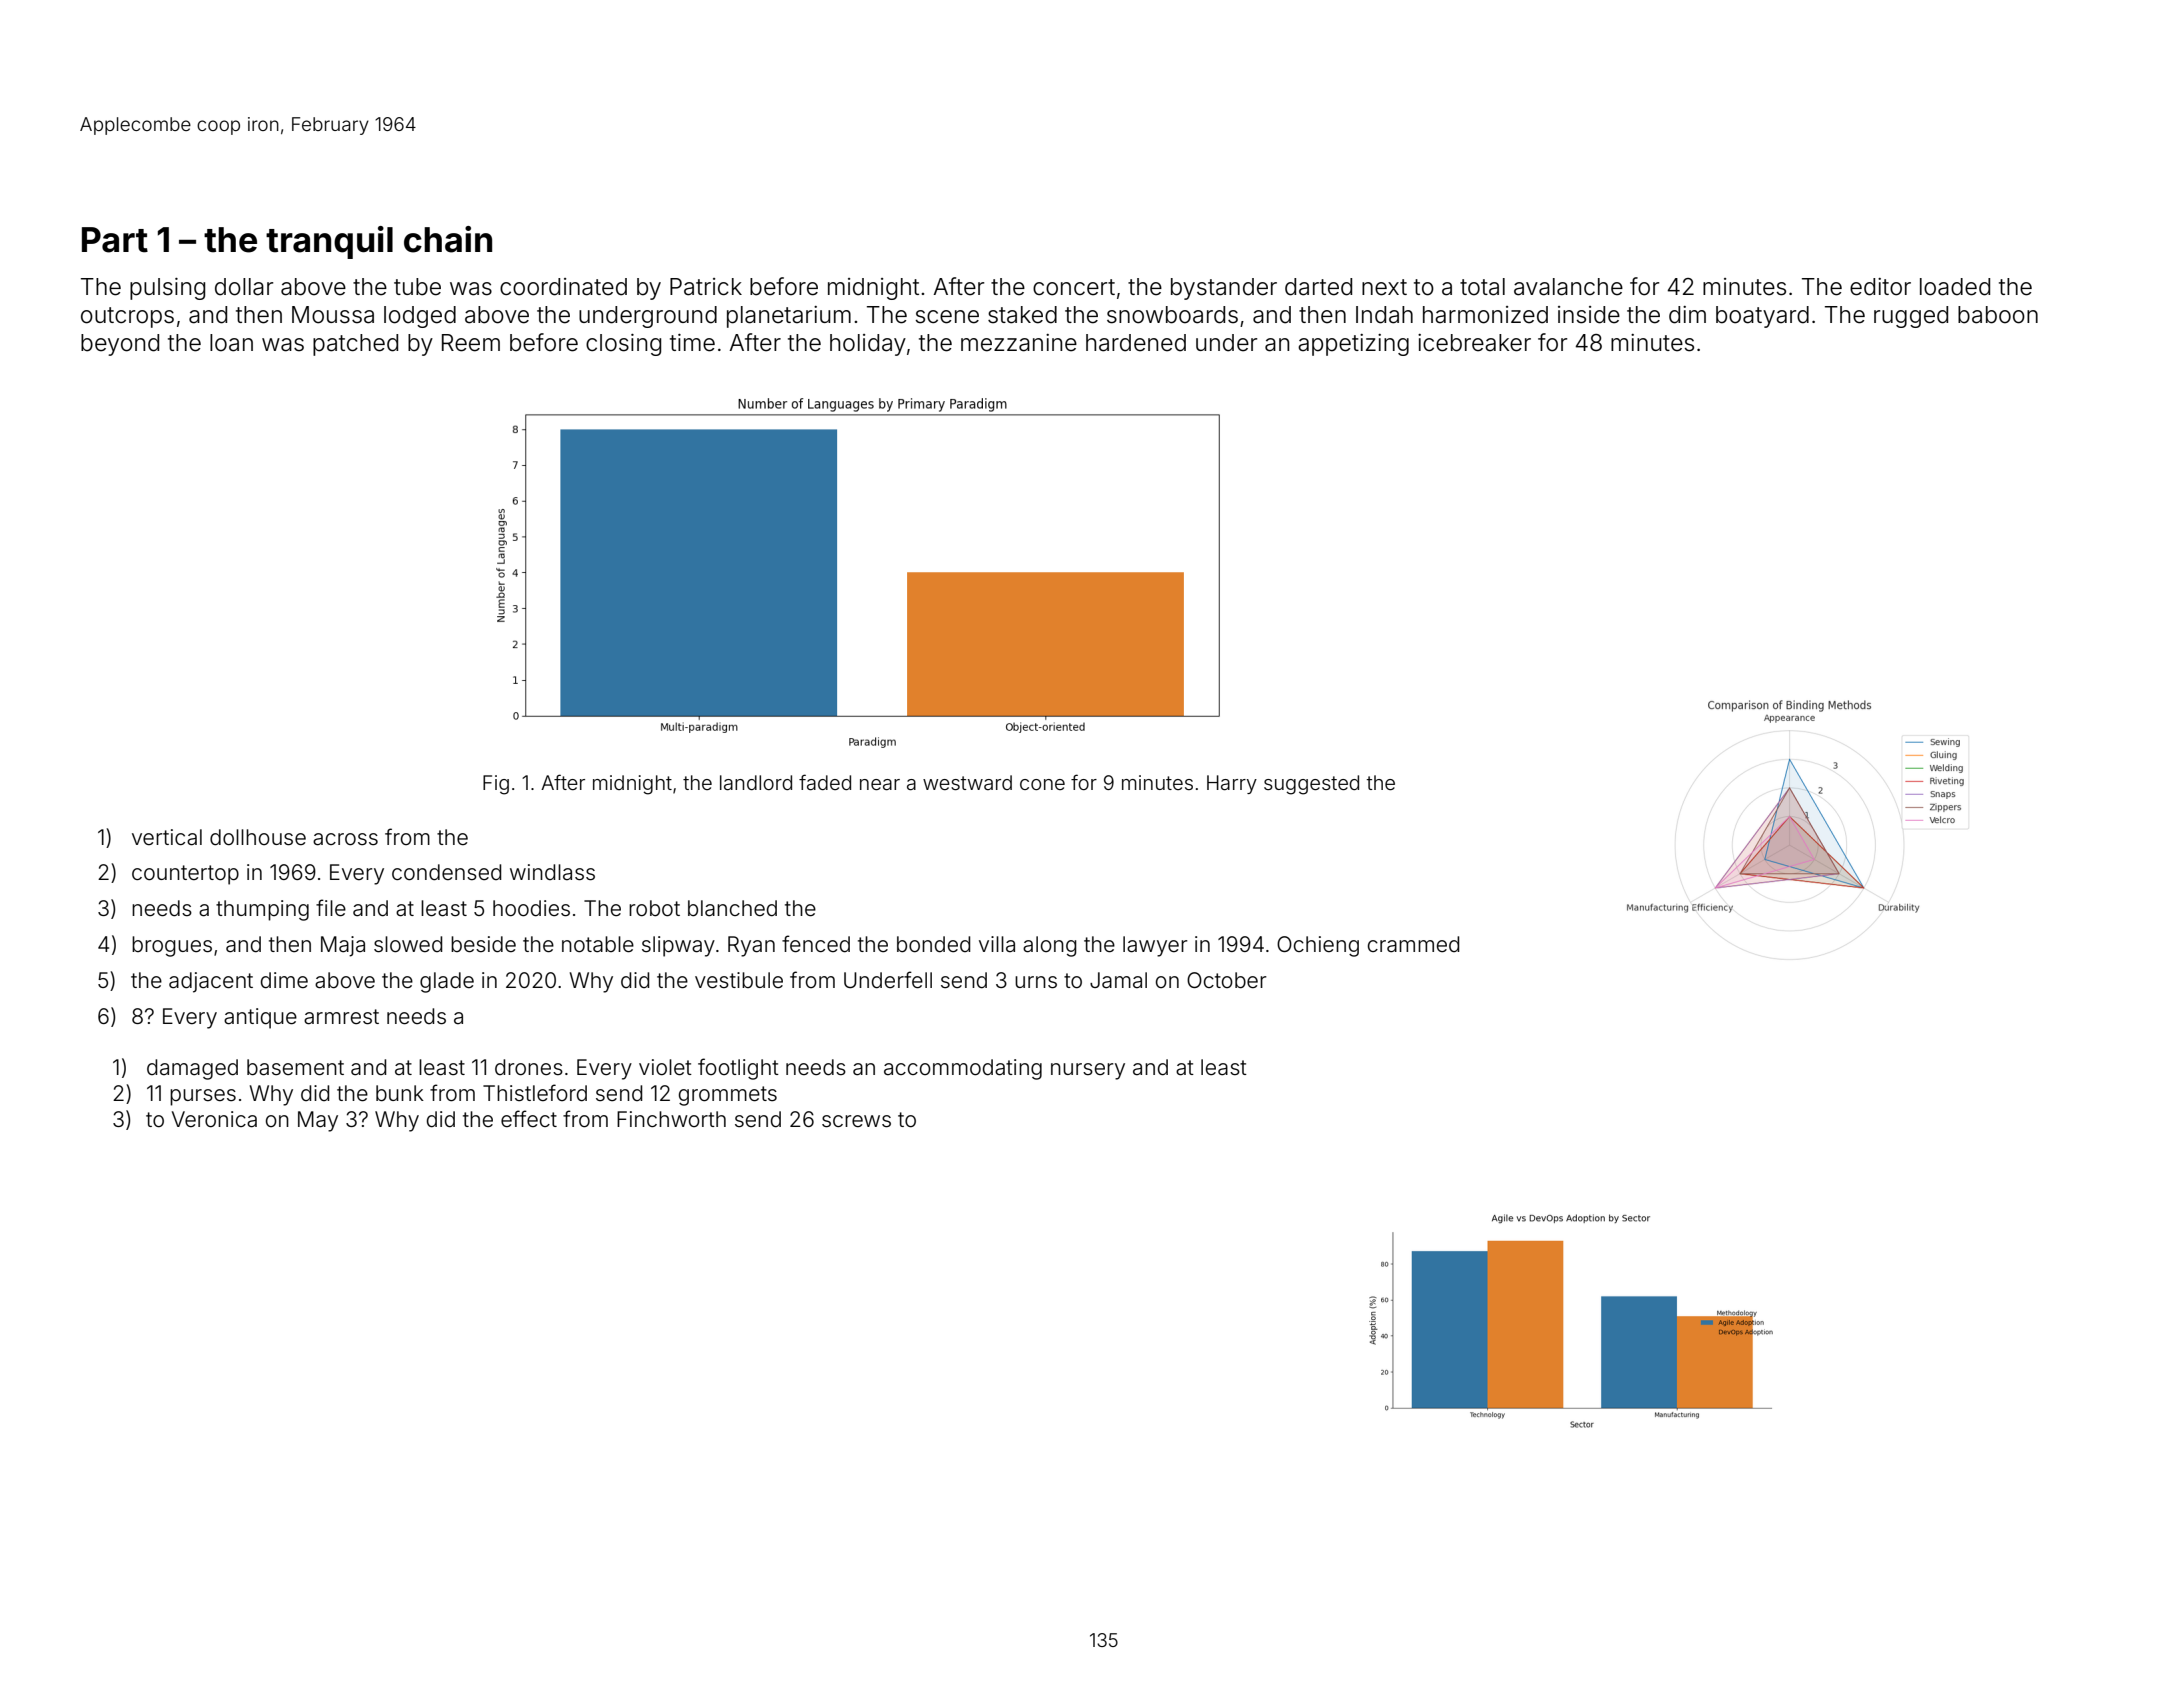 The image size is (2178, 1683). Describe the element at coordinates (192, 1069) in the screenshot. I see `damaged` at that location.
